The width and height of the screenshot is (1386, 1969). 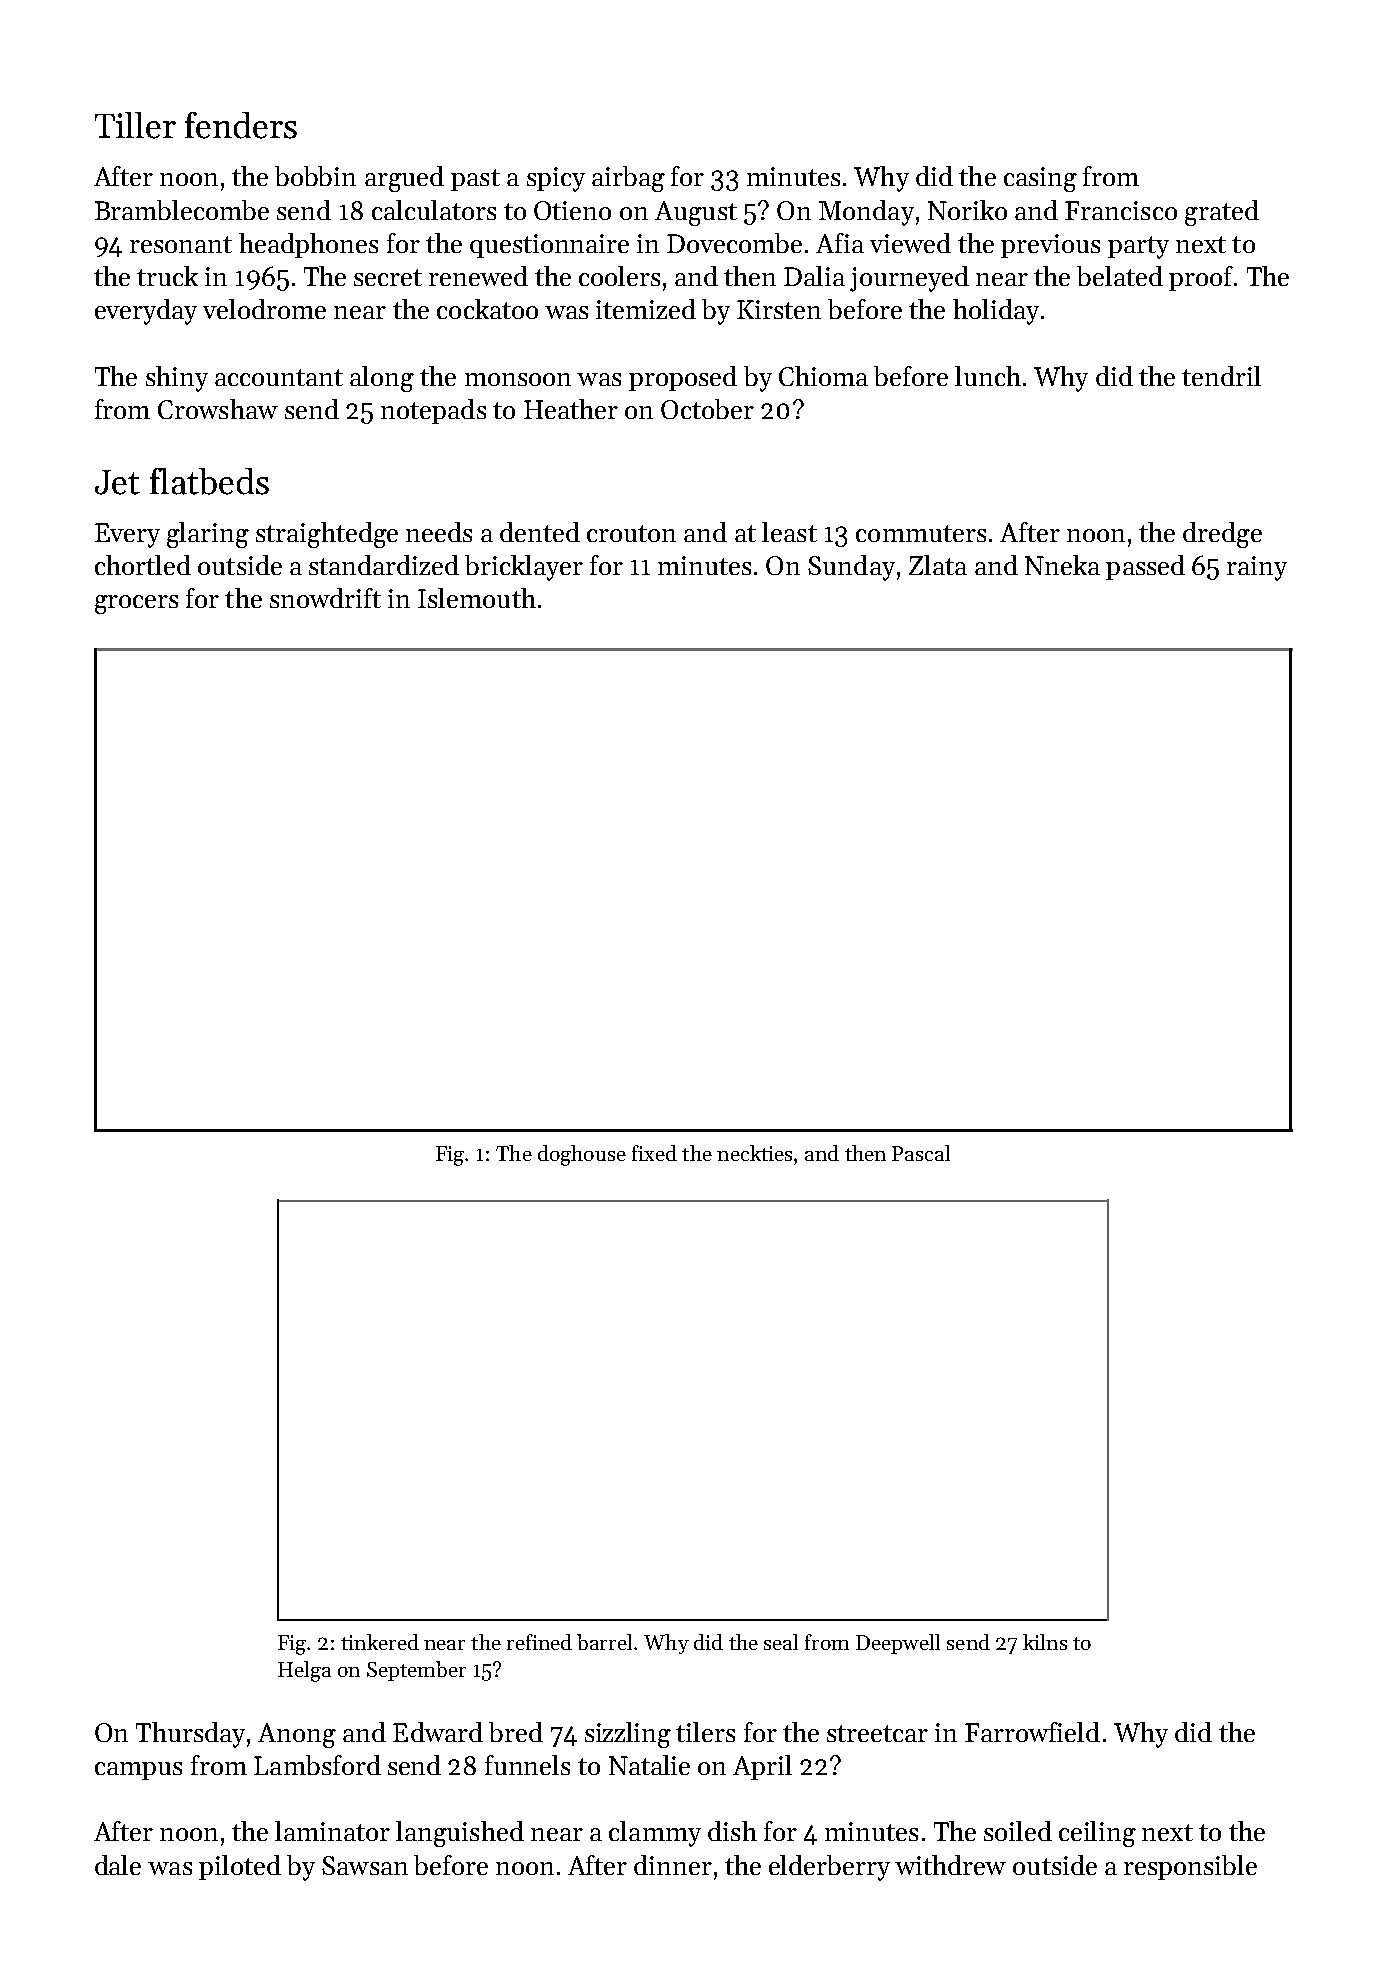 What do you see at coordinates (1045, 1642) in the screenshot?
I see `kilns` at bounding box center [1045, 1642].
